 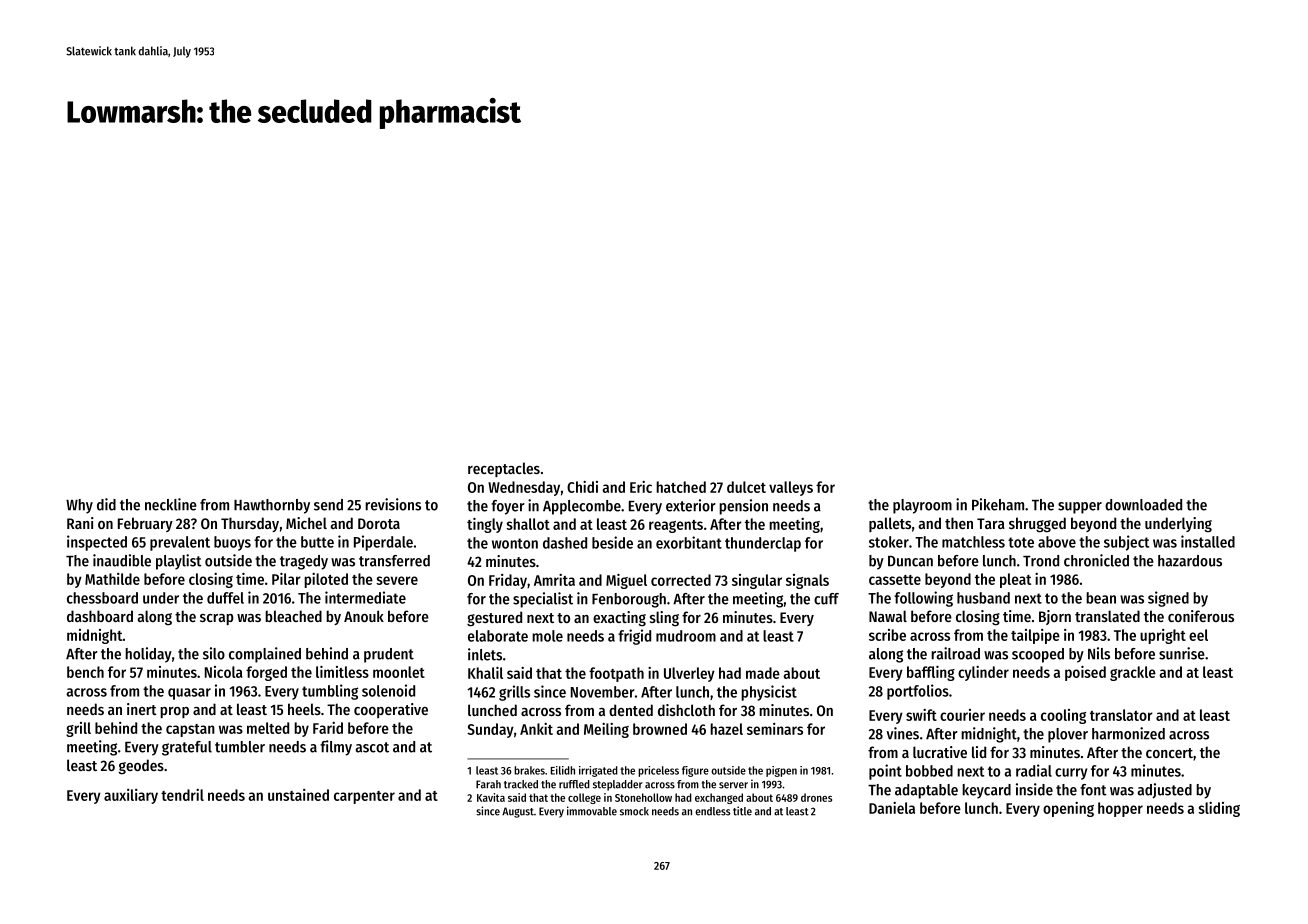 I want to click on auxiliary, so click(x=131, y=796).
